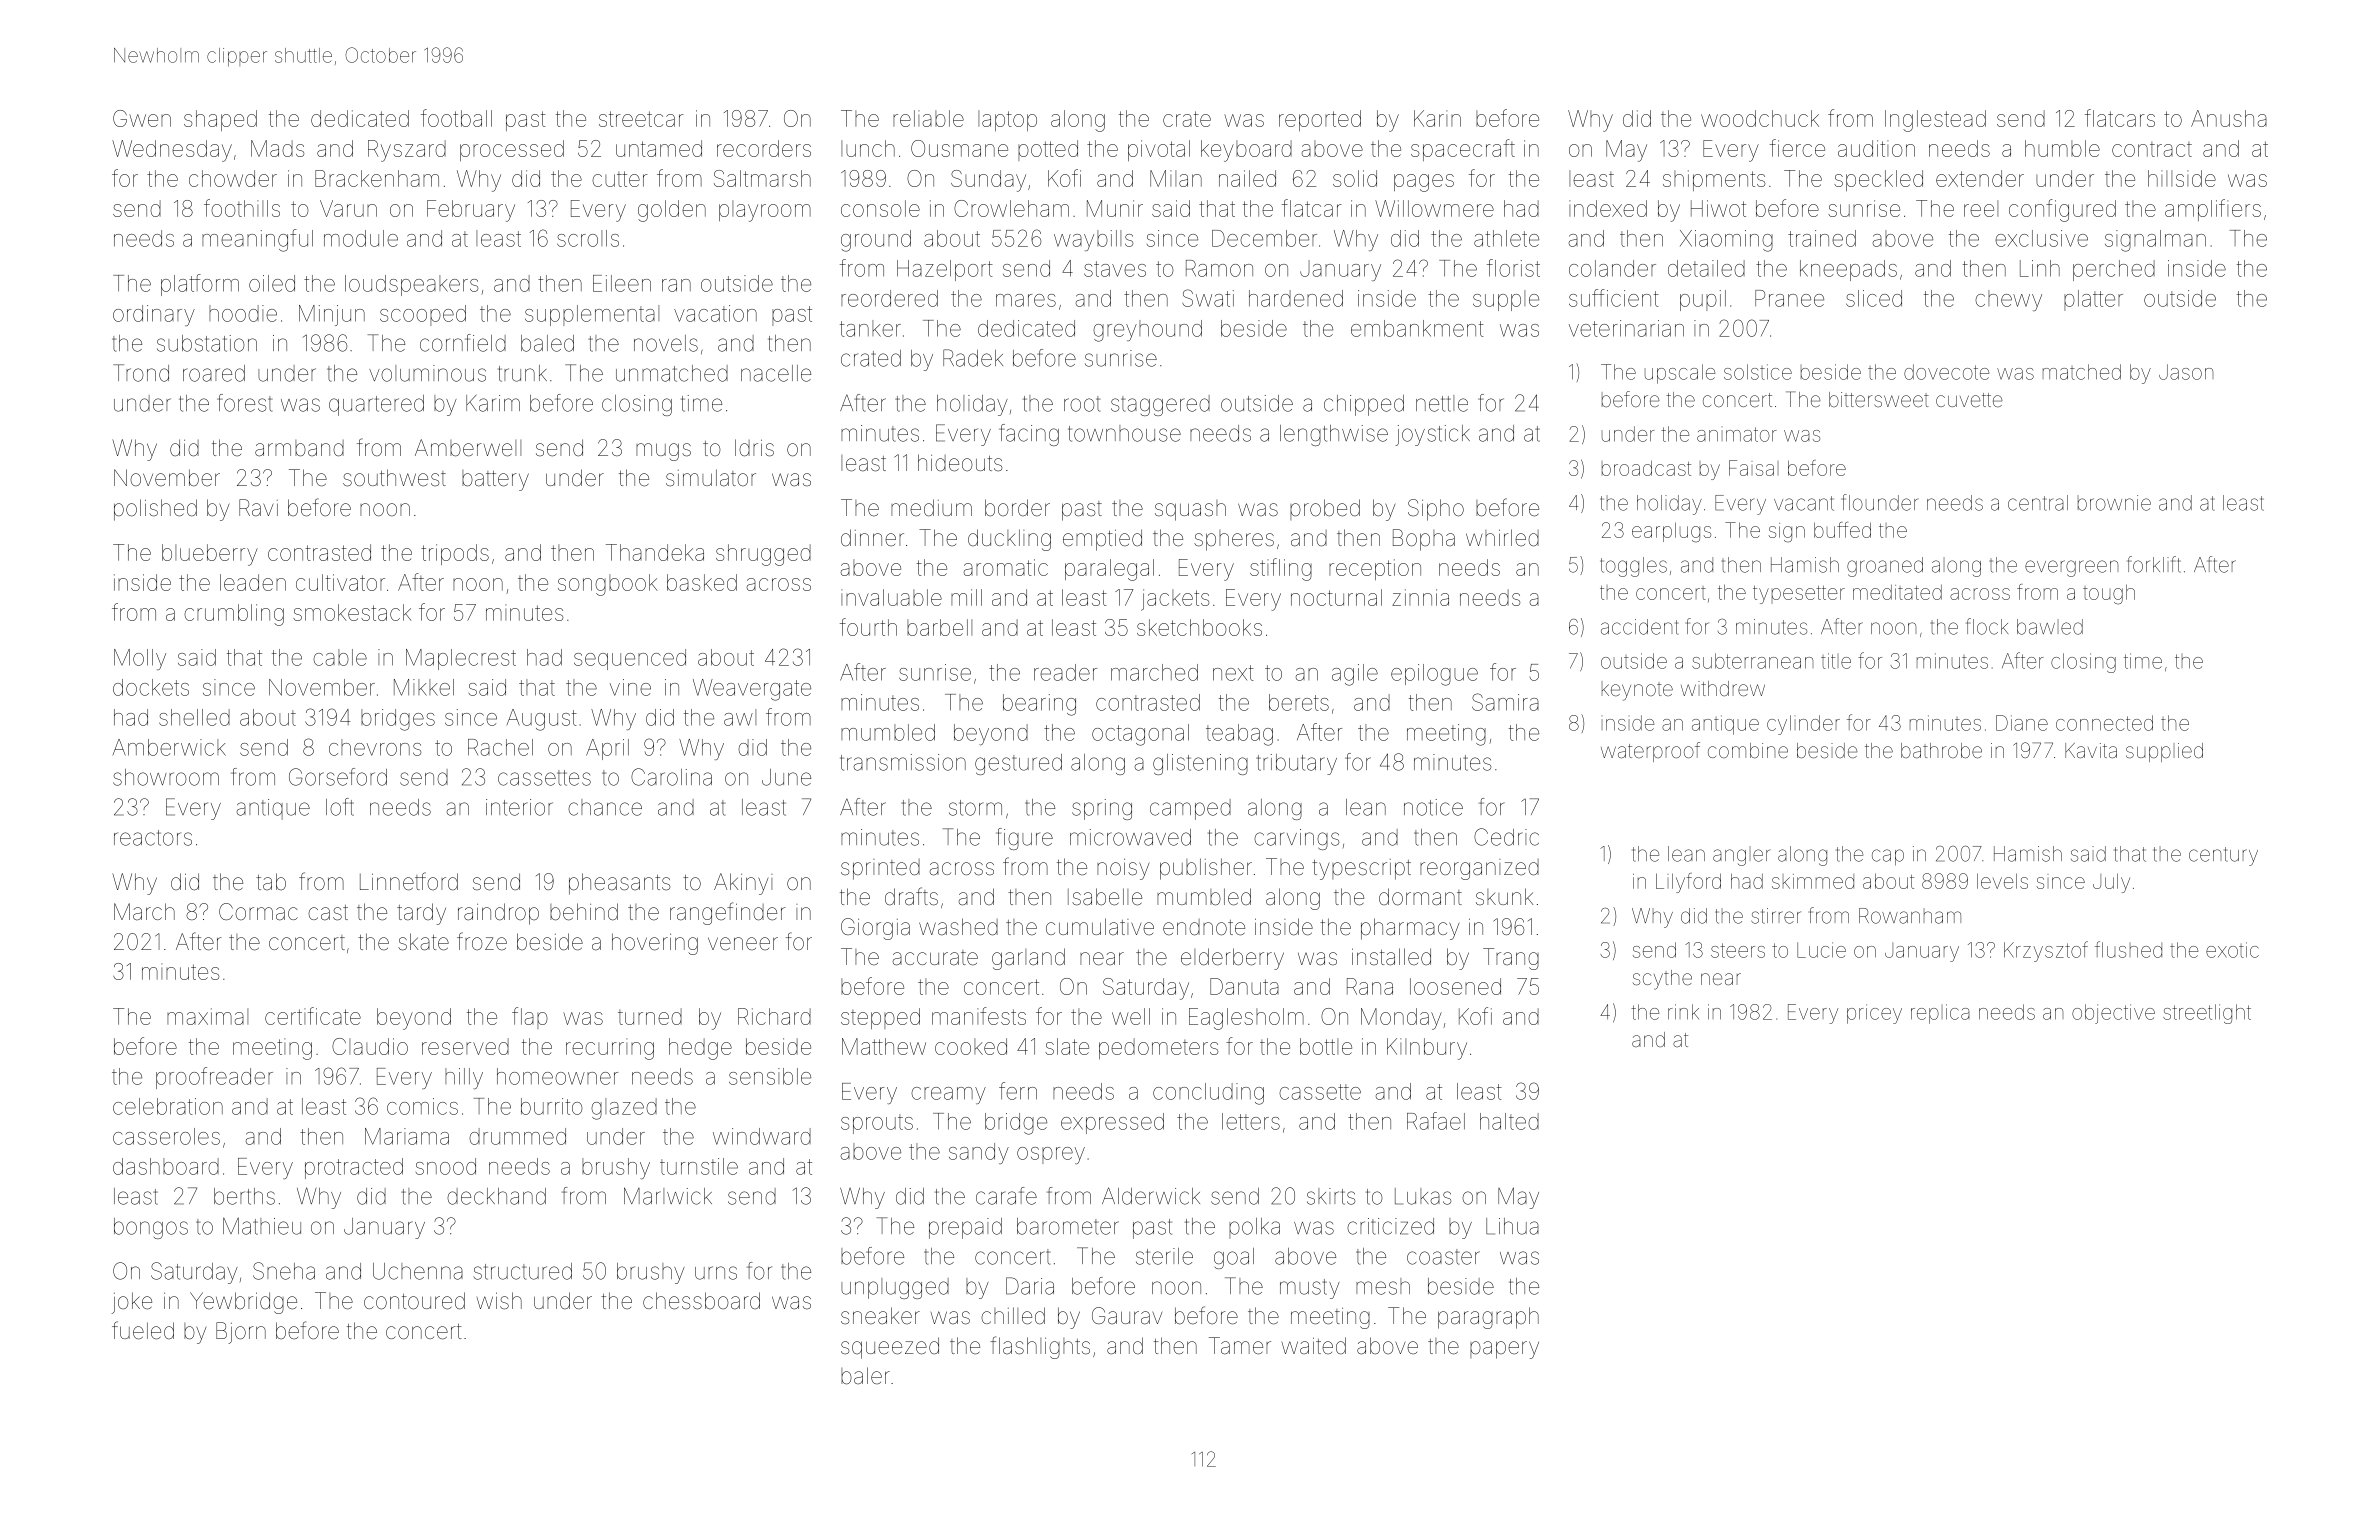  Describe the element at coordinates (1987, 626) in the screenshot. I see `flock` at that location.
